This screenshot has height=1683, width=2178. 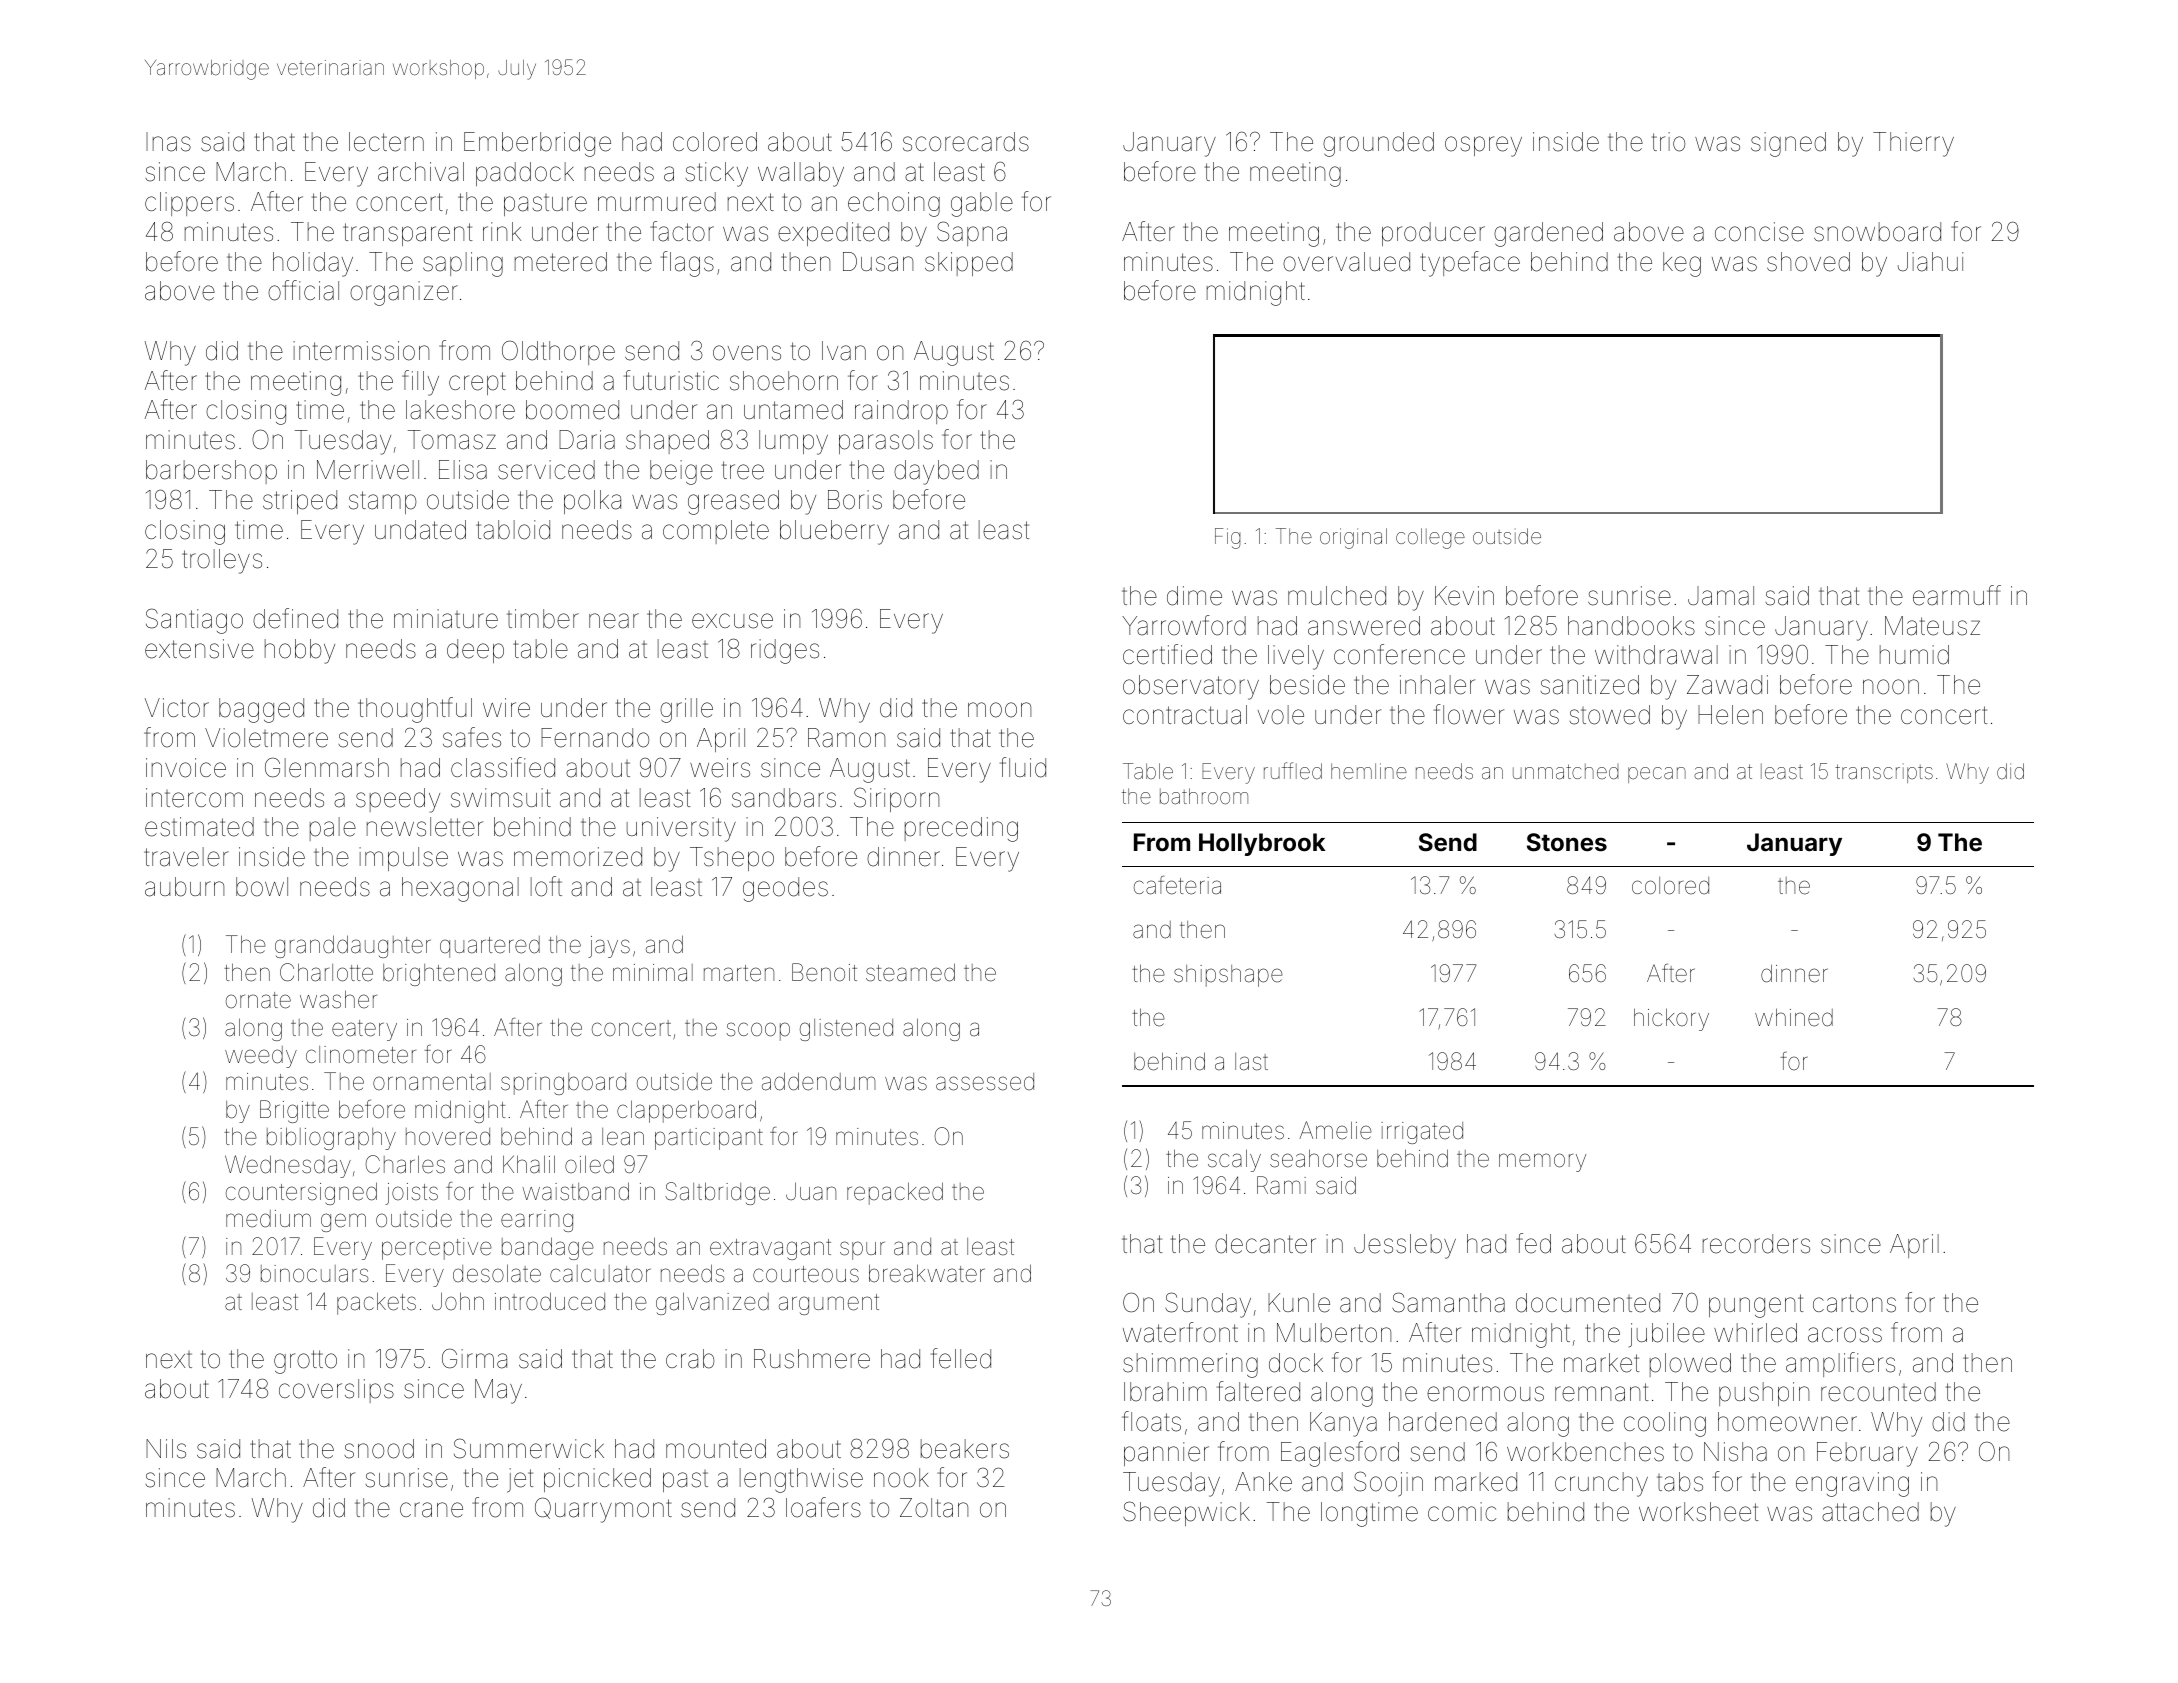 What do you see at coordinates (432, 1082) in the screenshot?
I see `ornamental` at bounding box center [432, 1082].
